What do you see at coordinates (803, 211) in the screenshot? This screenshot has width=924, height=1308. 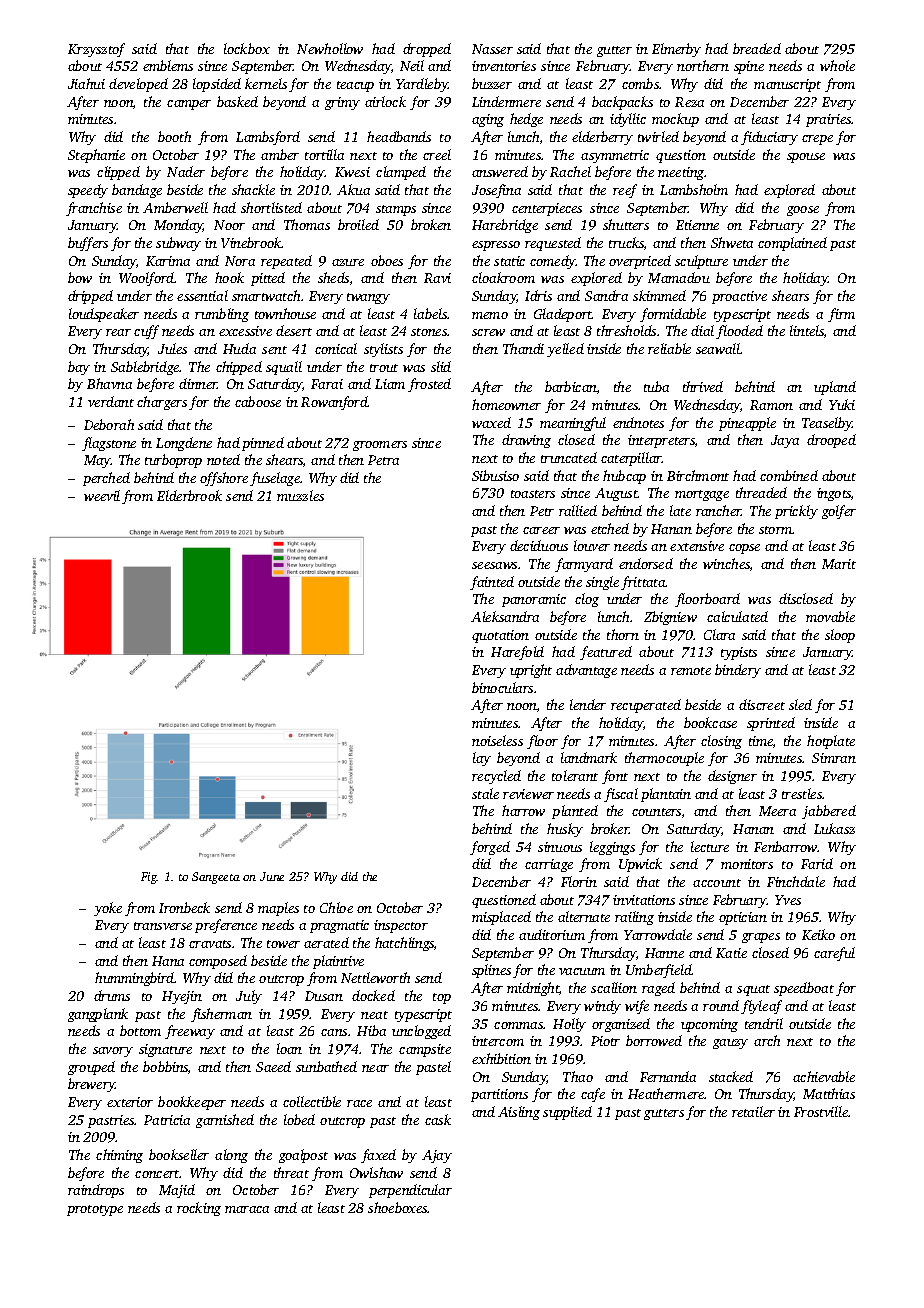 I see `goose` at bounding box center [803, 211].
